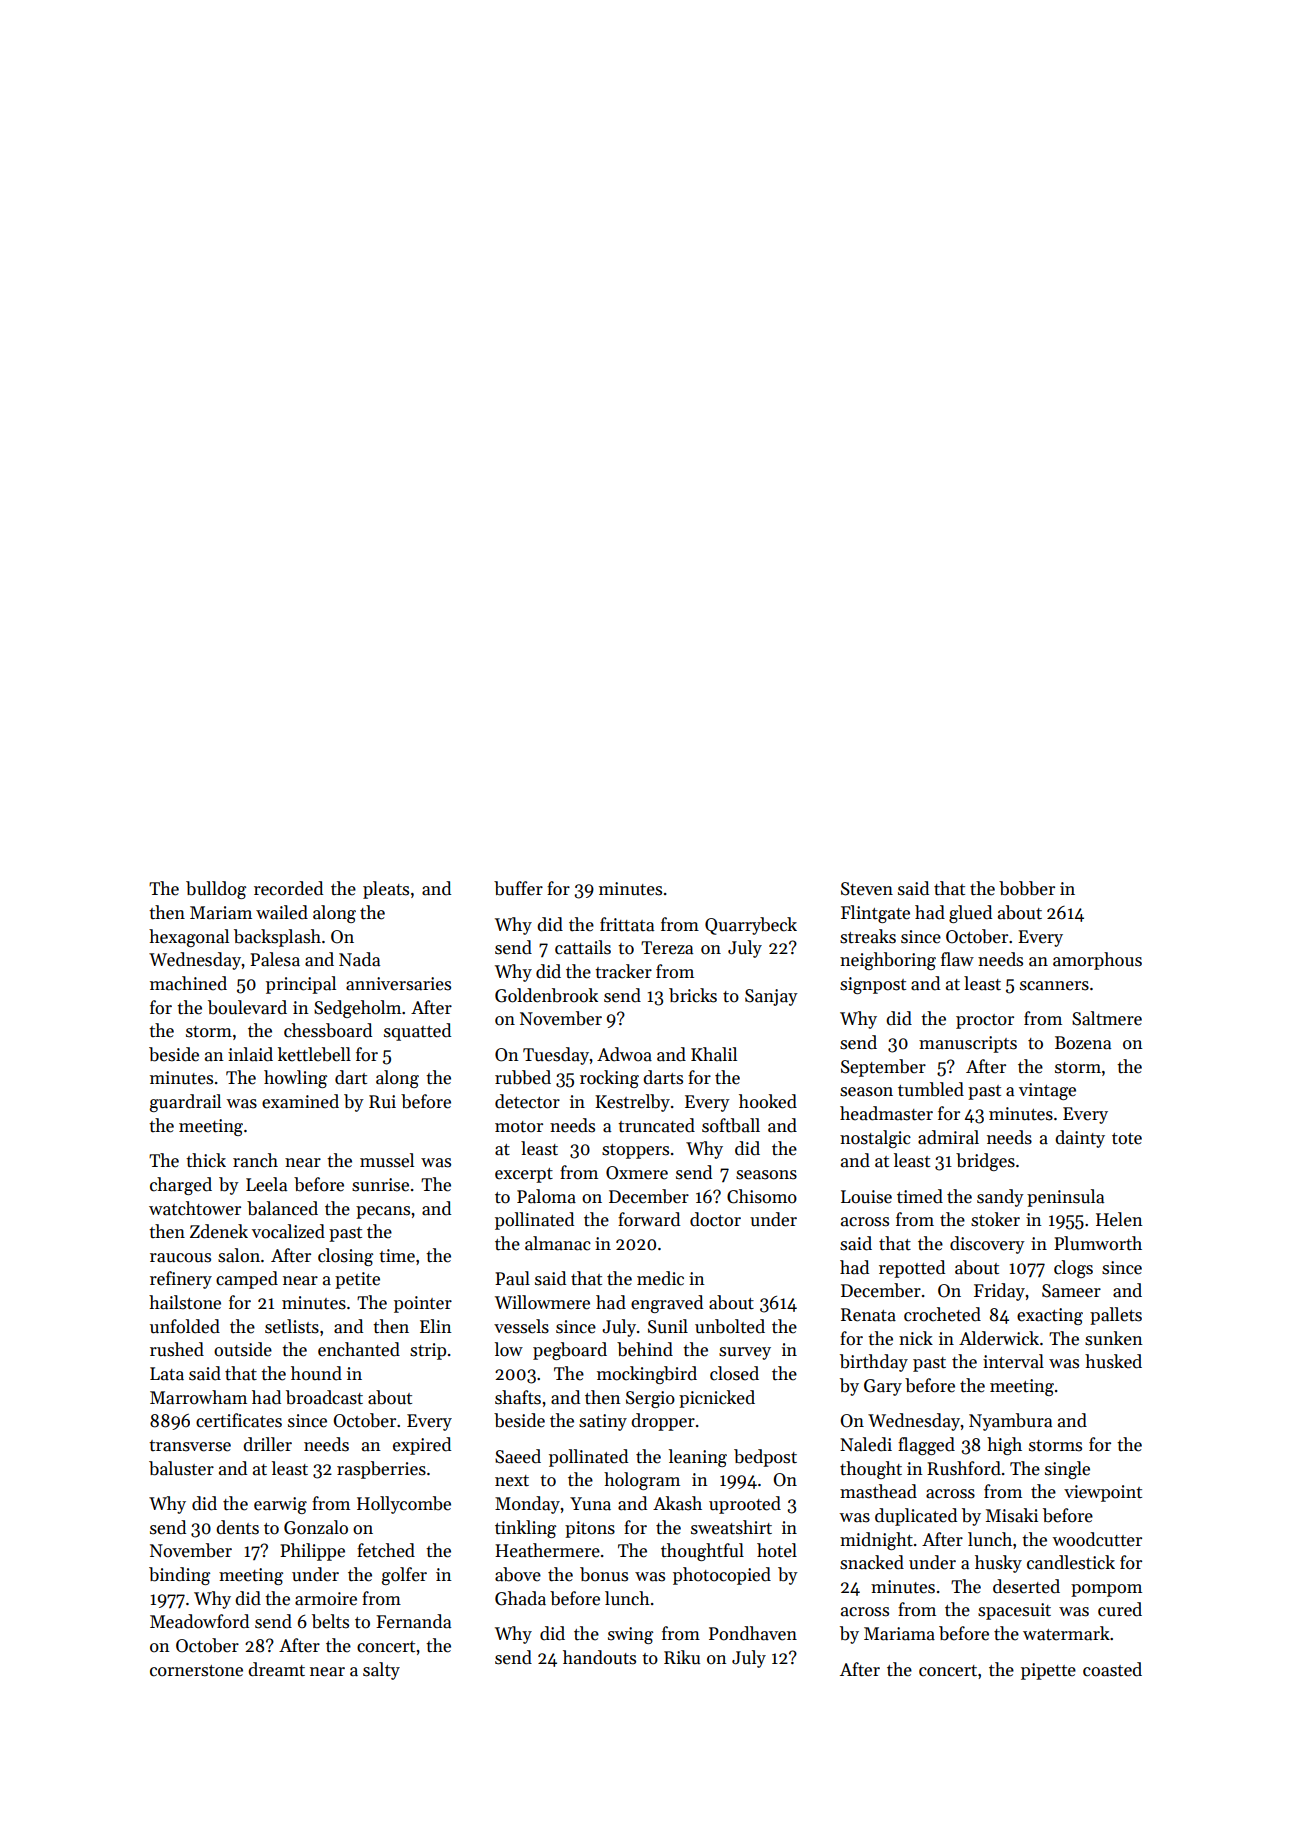  What do you see at coordinates (199, 1621) in the document?
I see `Meadowford` at bounding box center [199, 1621].
